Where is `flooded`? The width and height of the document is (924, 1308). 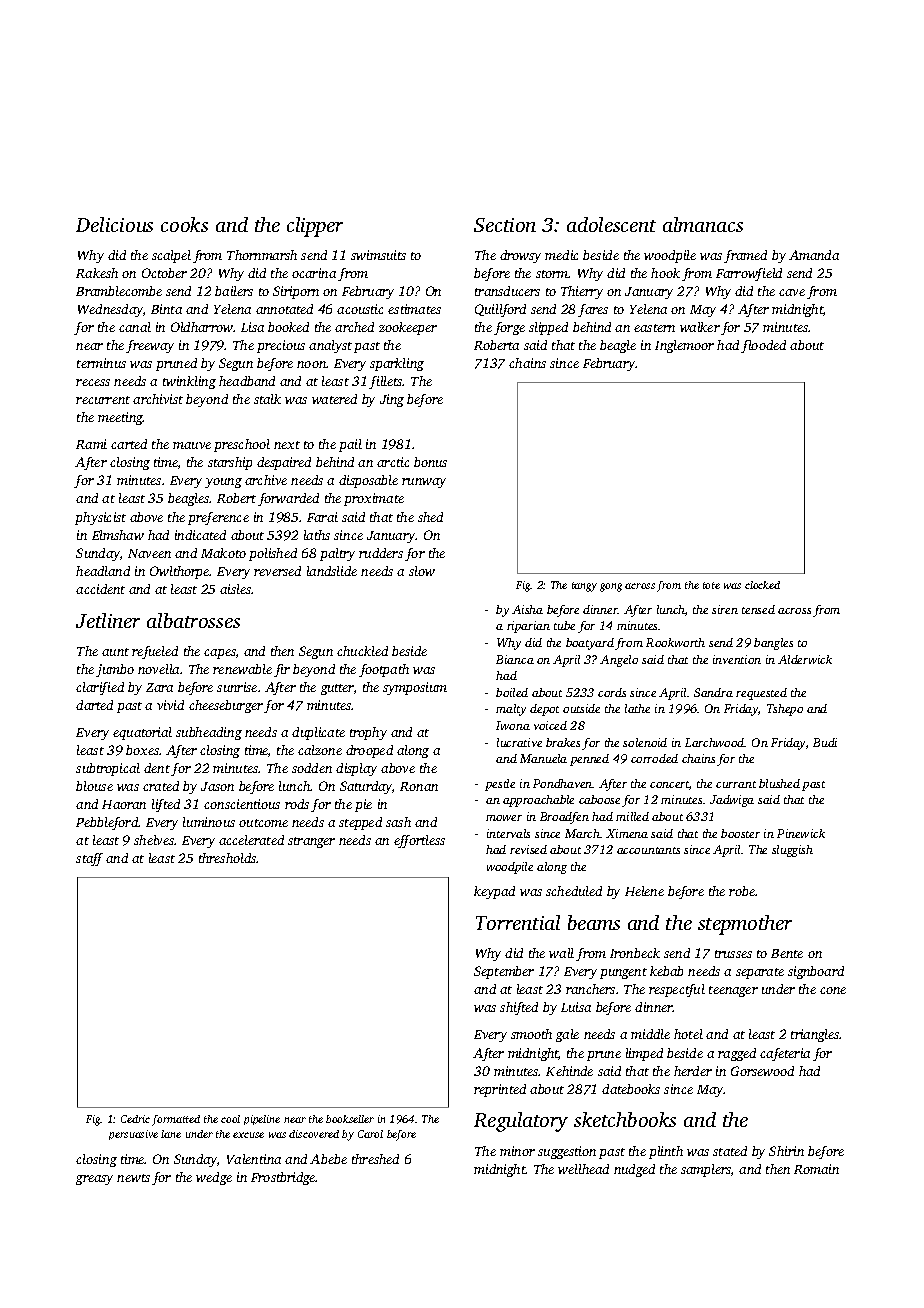
flooded is located at coordinates (763, 346).
